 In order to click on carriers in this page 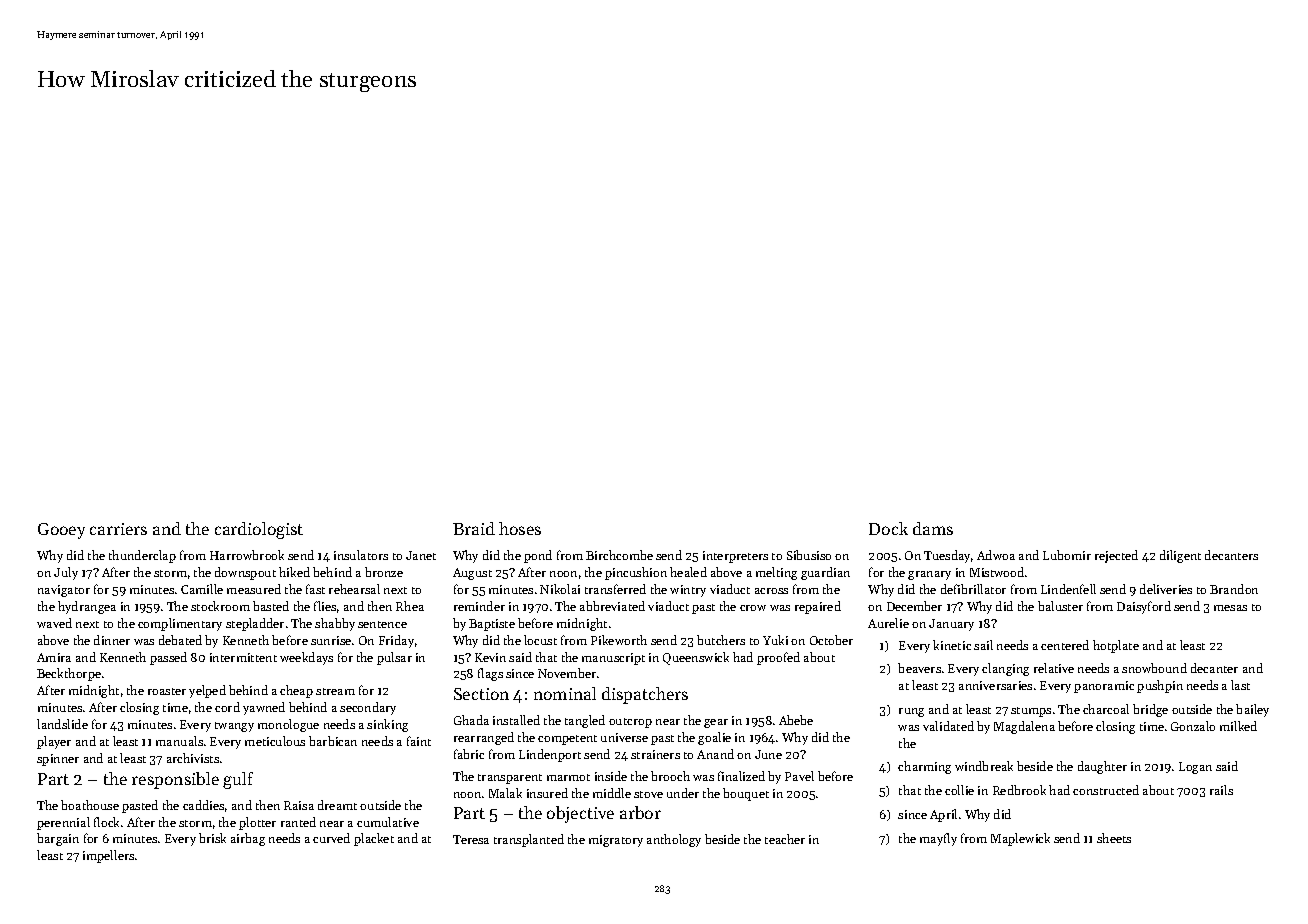, I will do `click(118, 529)`.
